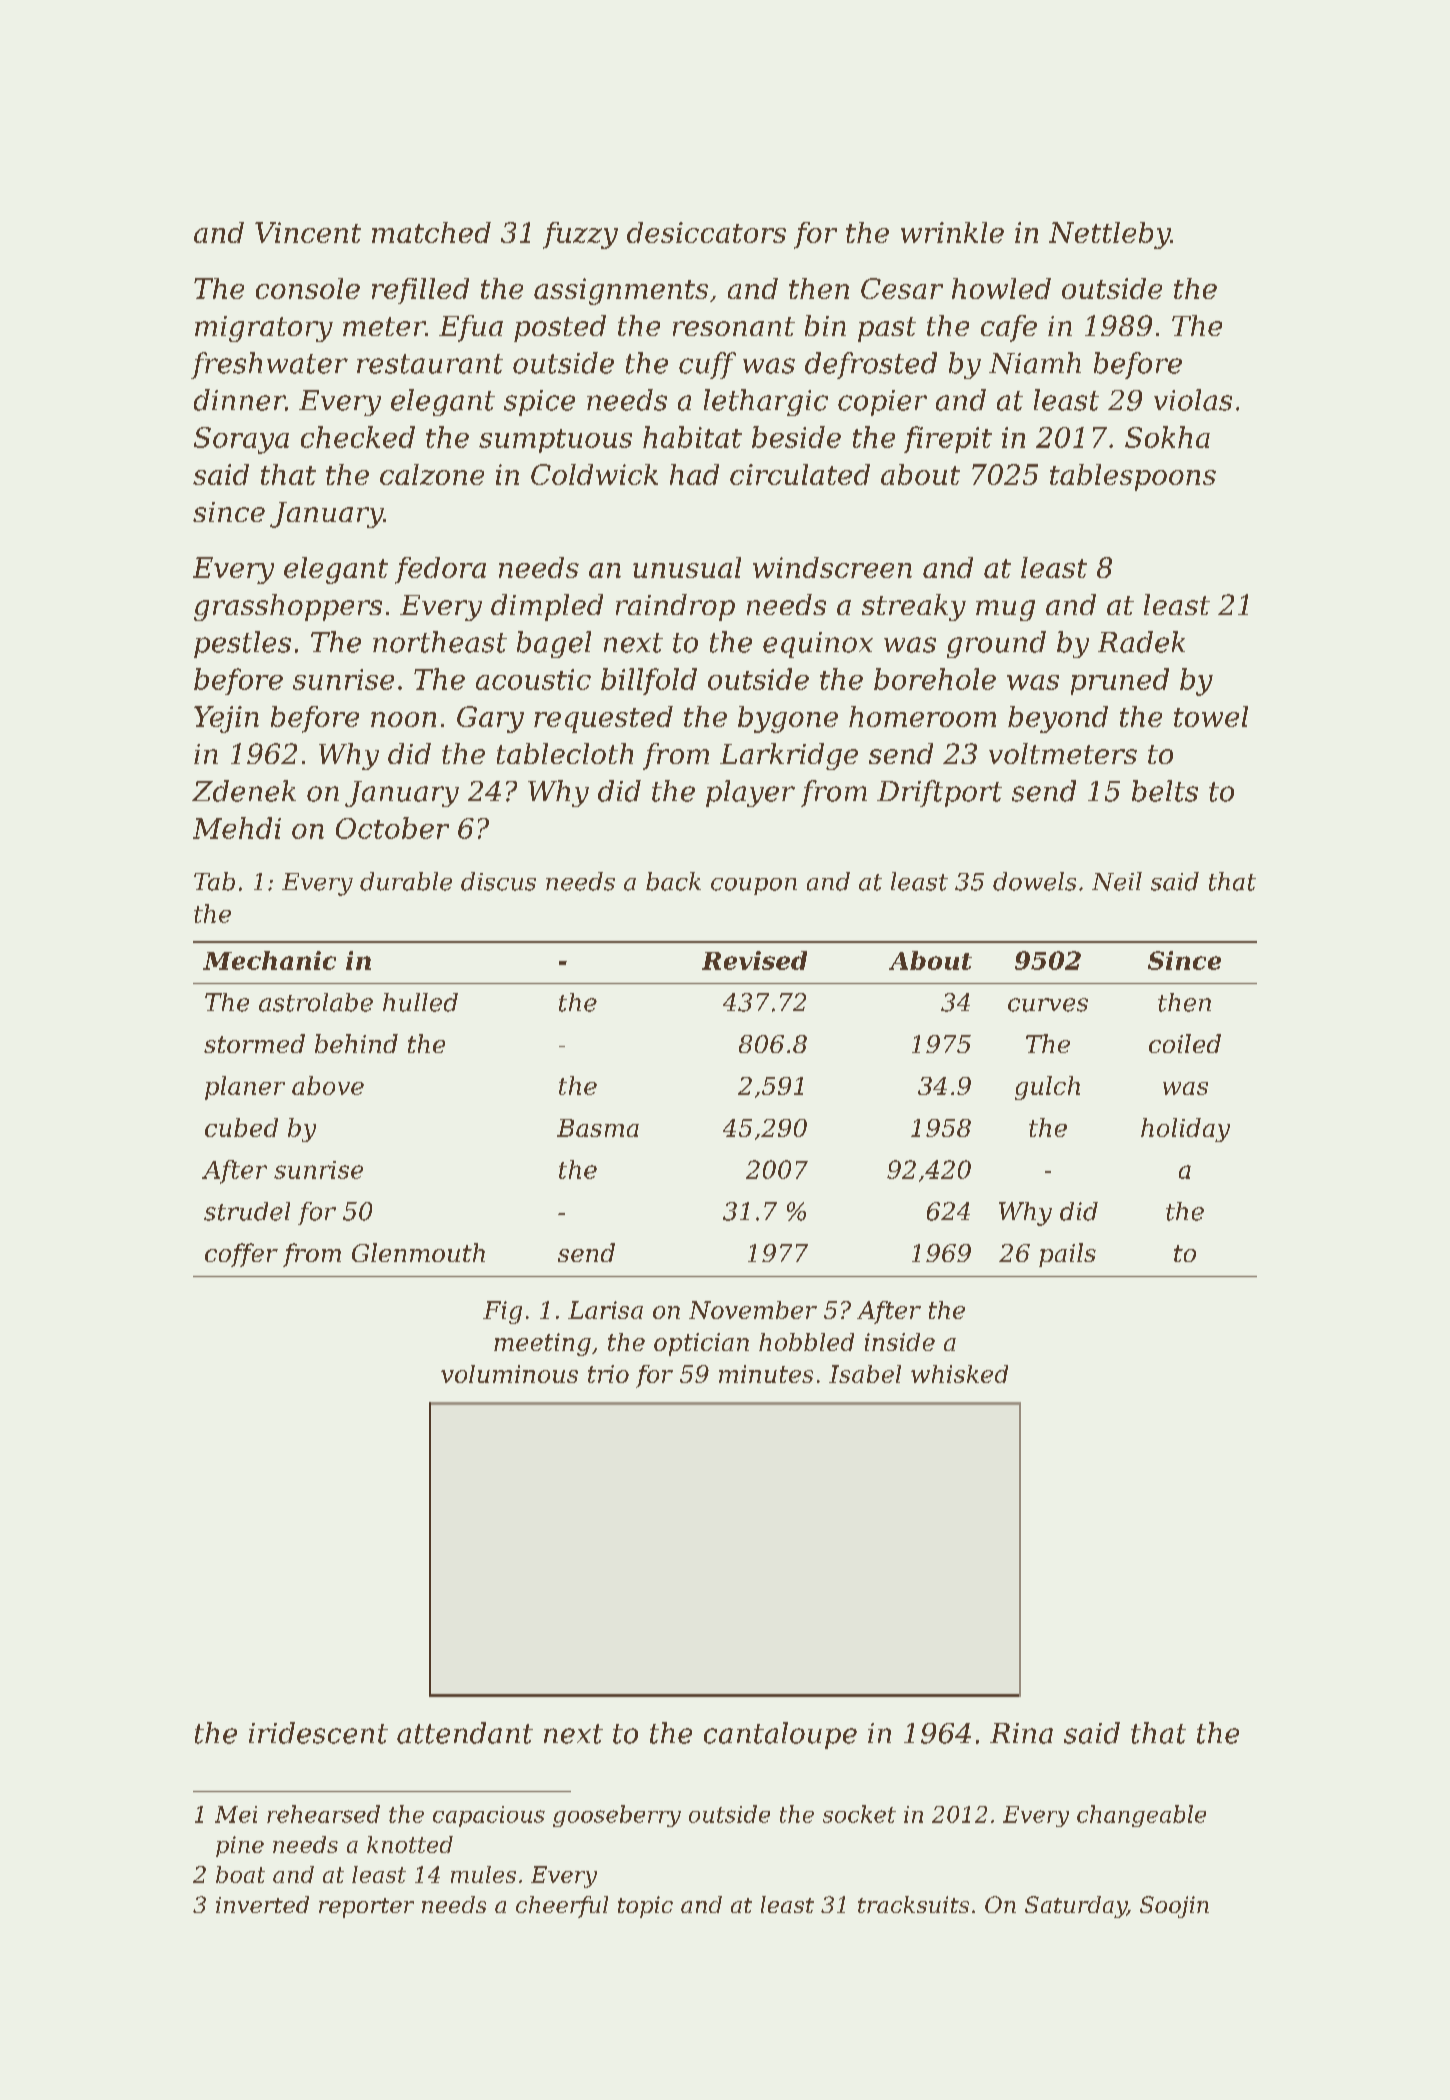  Describe the element at coordinates (1167, 437) in the screenshot. I see `Sokha` at that location.
